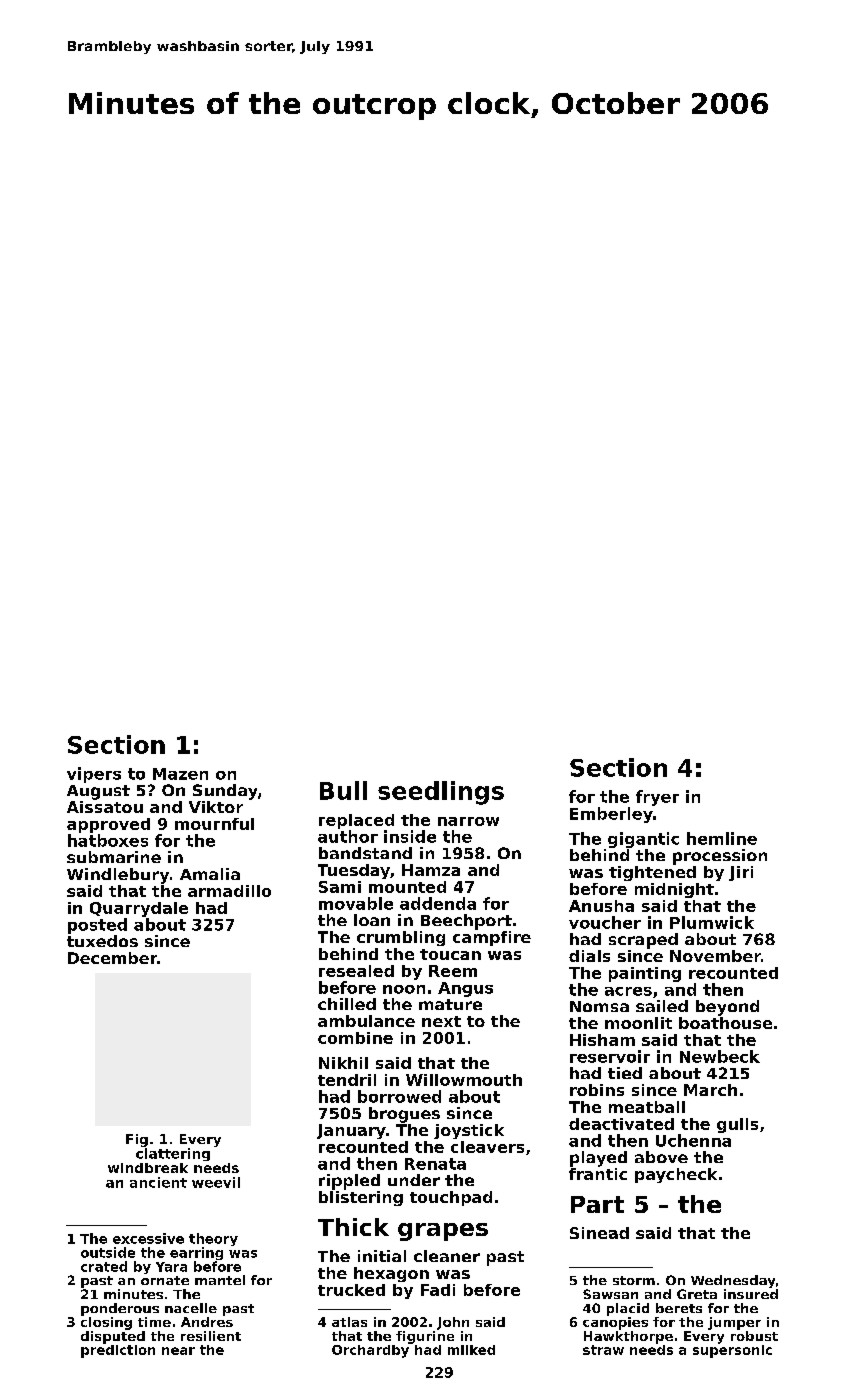 This page has width=849, height=1400. I want to click on supersonic, so click(732, 1351).
